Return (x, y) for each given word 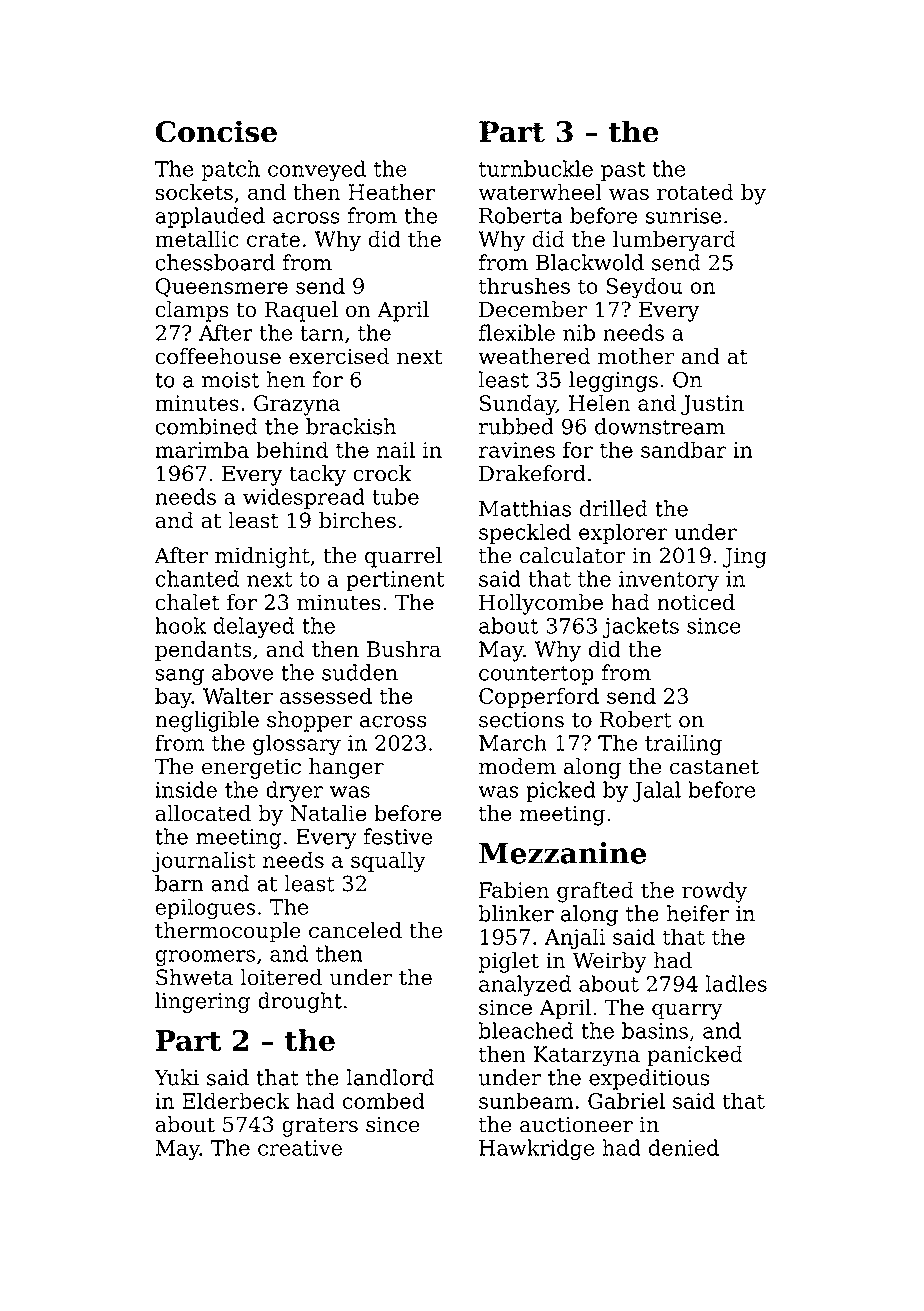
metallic (196, 238)
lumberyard (674, 241)
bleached (526, 1030)
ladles (736, 983)
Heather (391, 192)
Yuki (176, 1077)
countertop (536, 675)
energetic (251, 768)
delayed (254, 627)
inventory (669, 581)
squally (388, 862)
